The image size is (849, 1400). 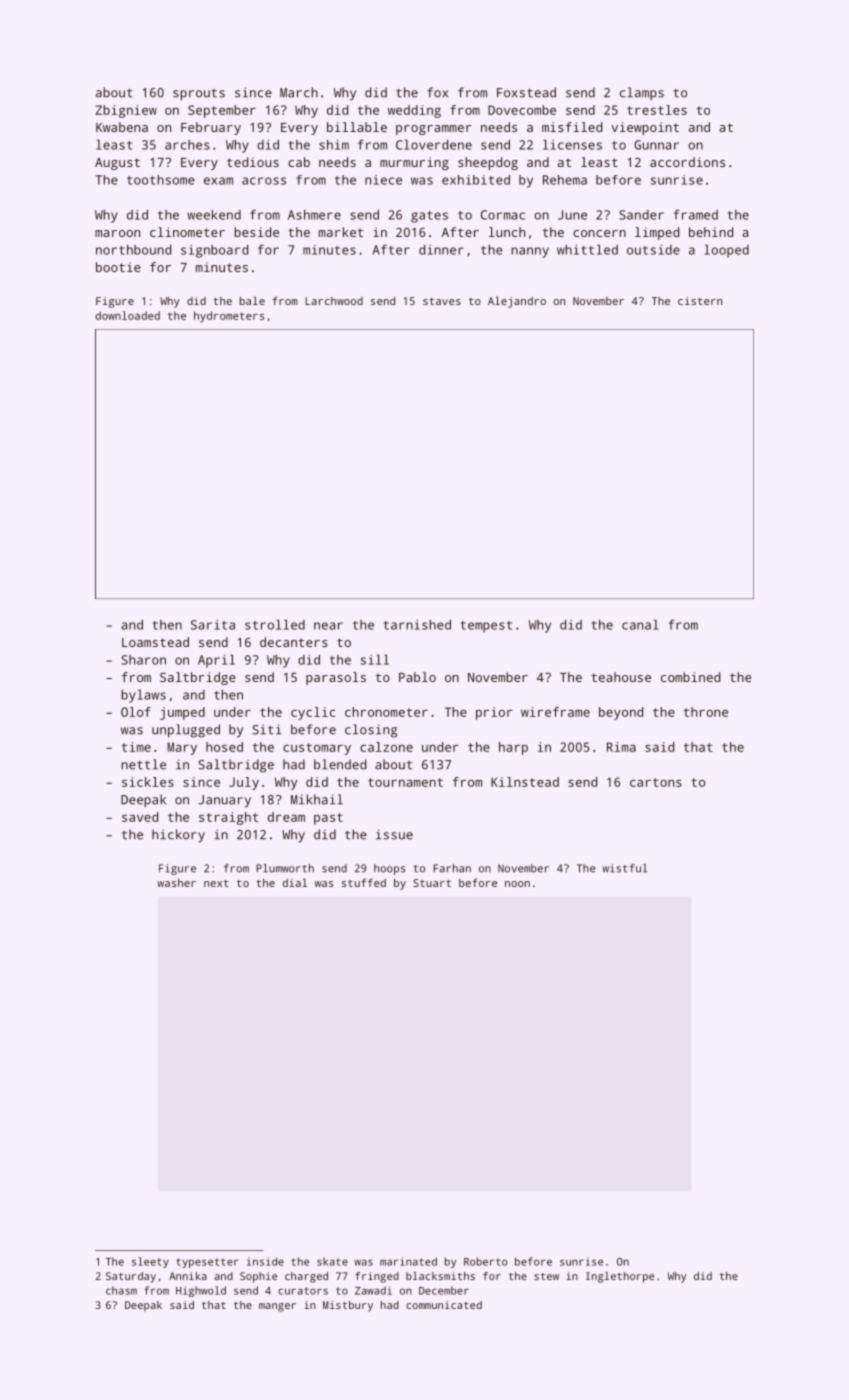 I want to click on canal, so click(x=640, y=624).
